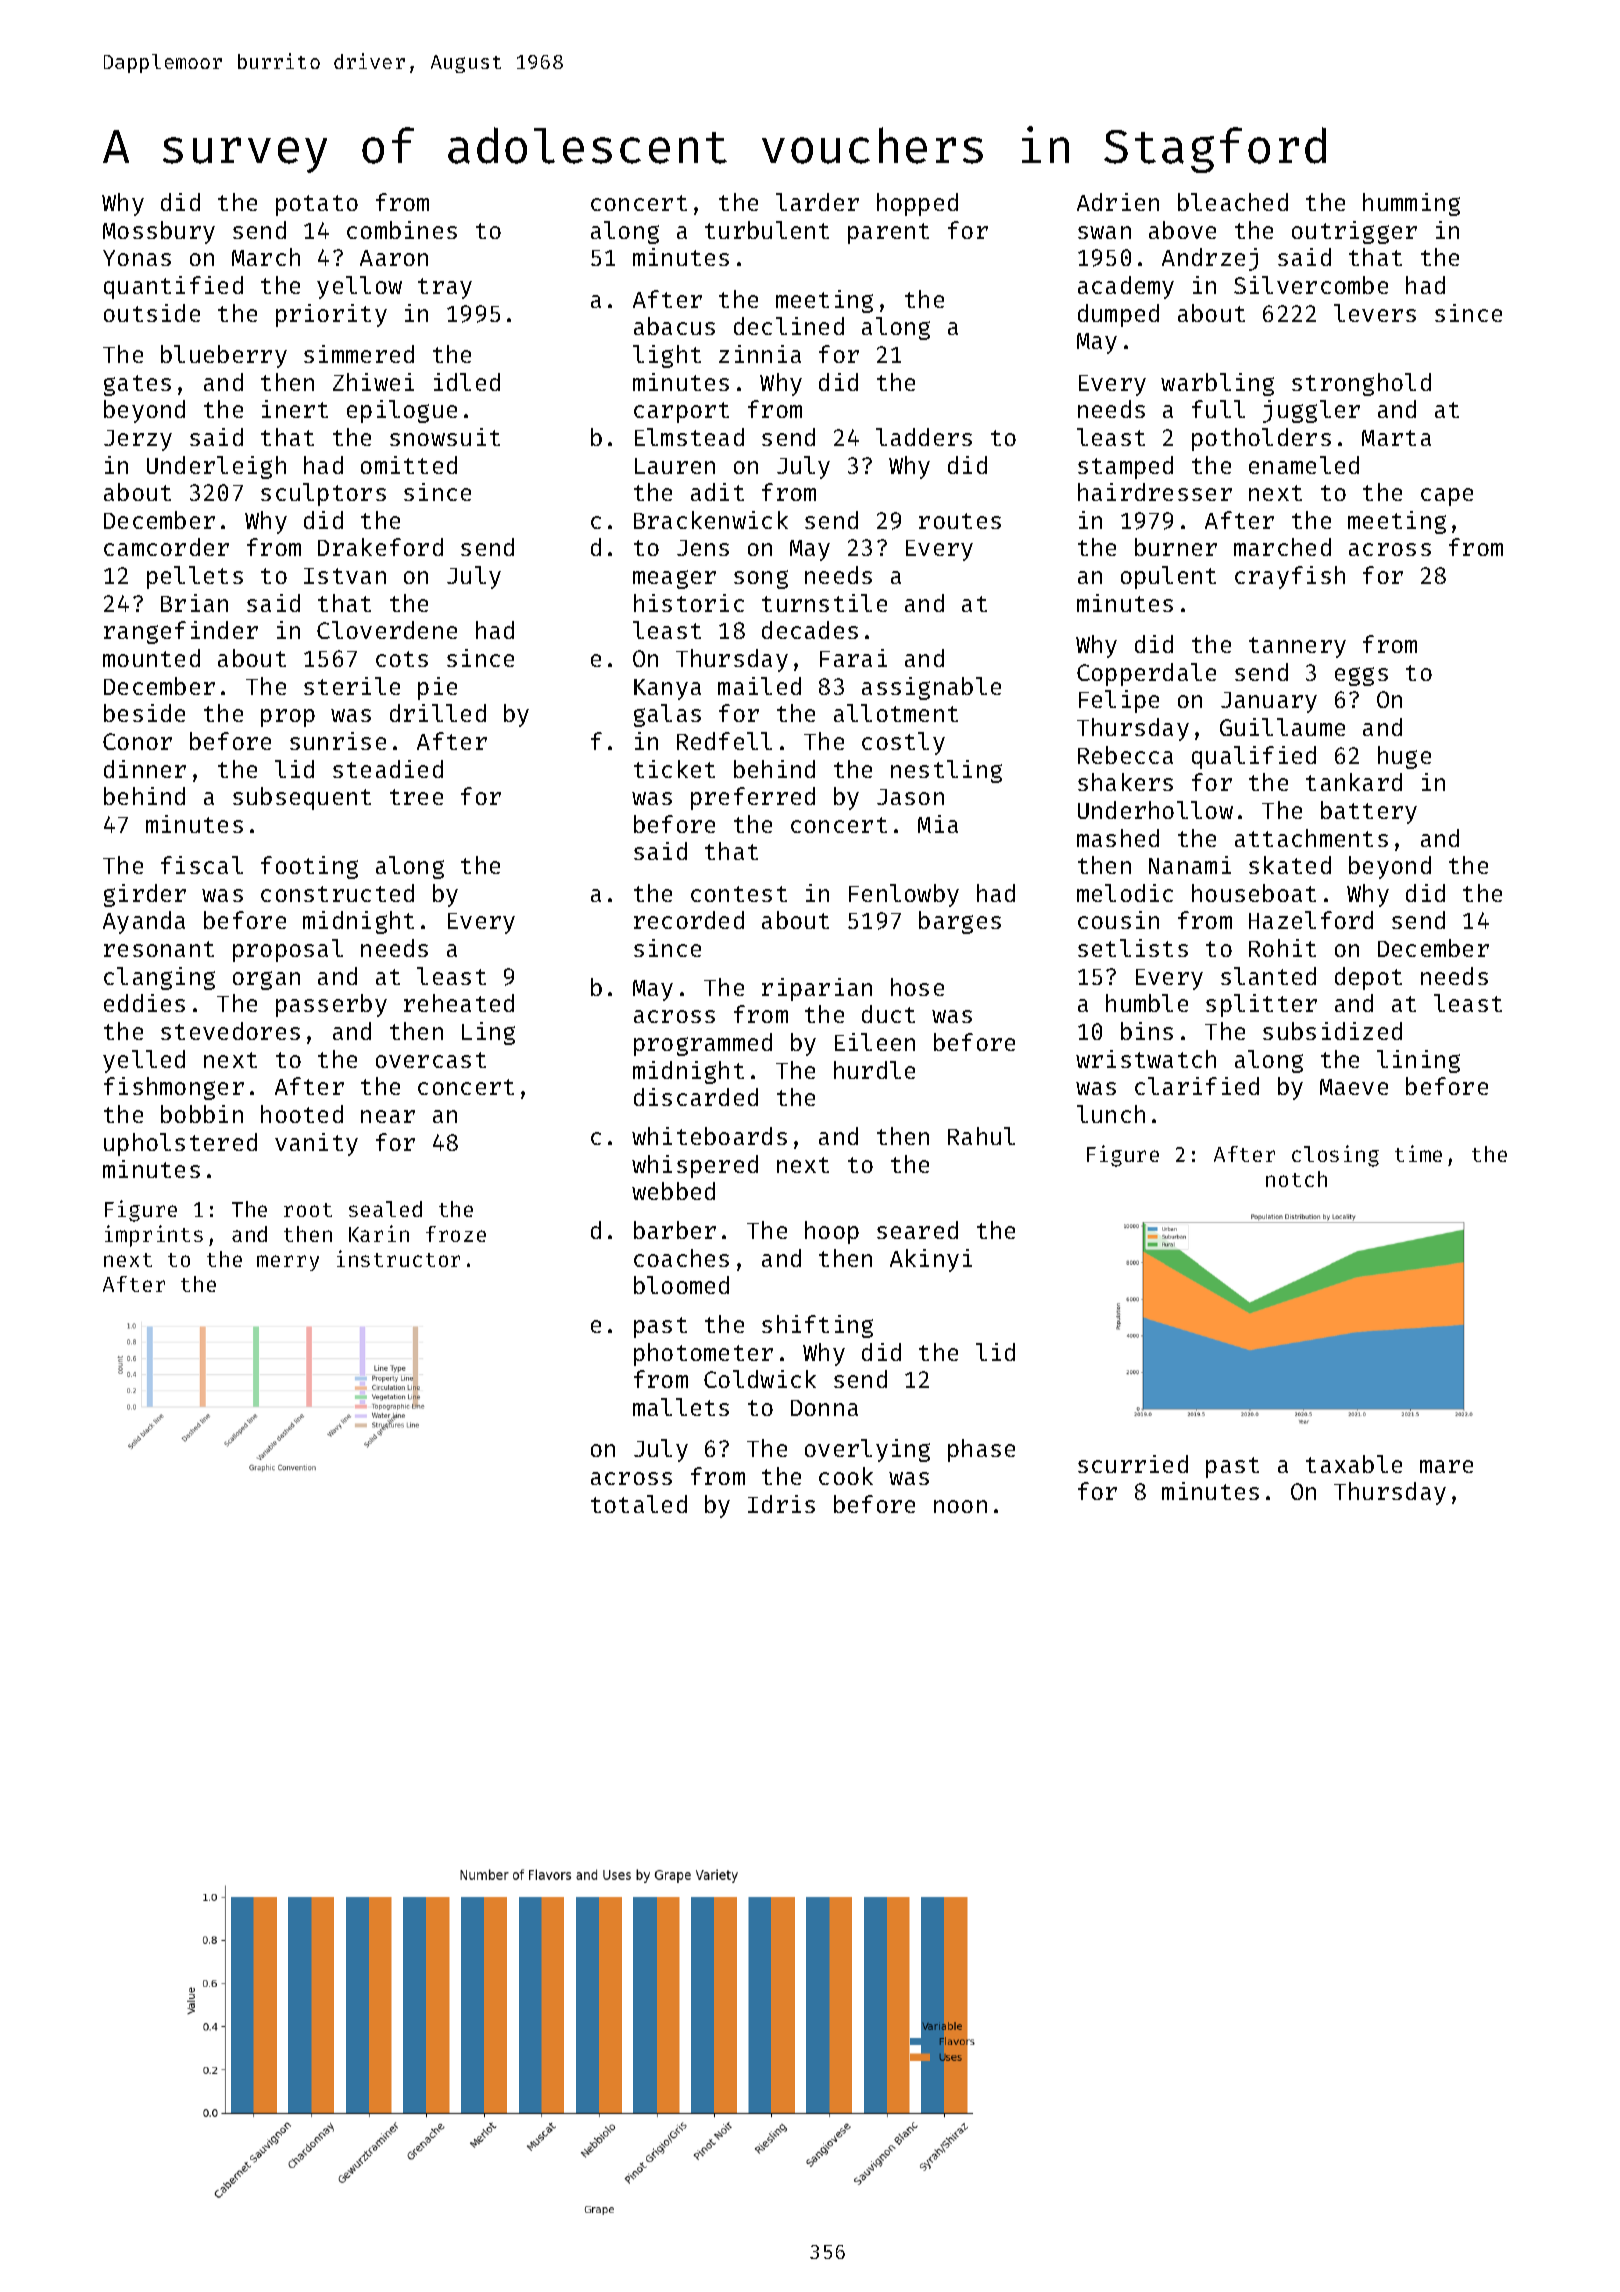 This document has height=2292, width=1620. Describe the element at coordinates (817, 202) in the document. I see `larder` at that location.
